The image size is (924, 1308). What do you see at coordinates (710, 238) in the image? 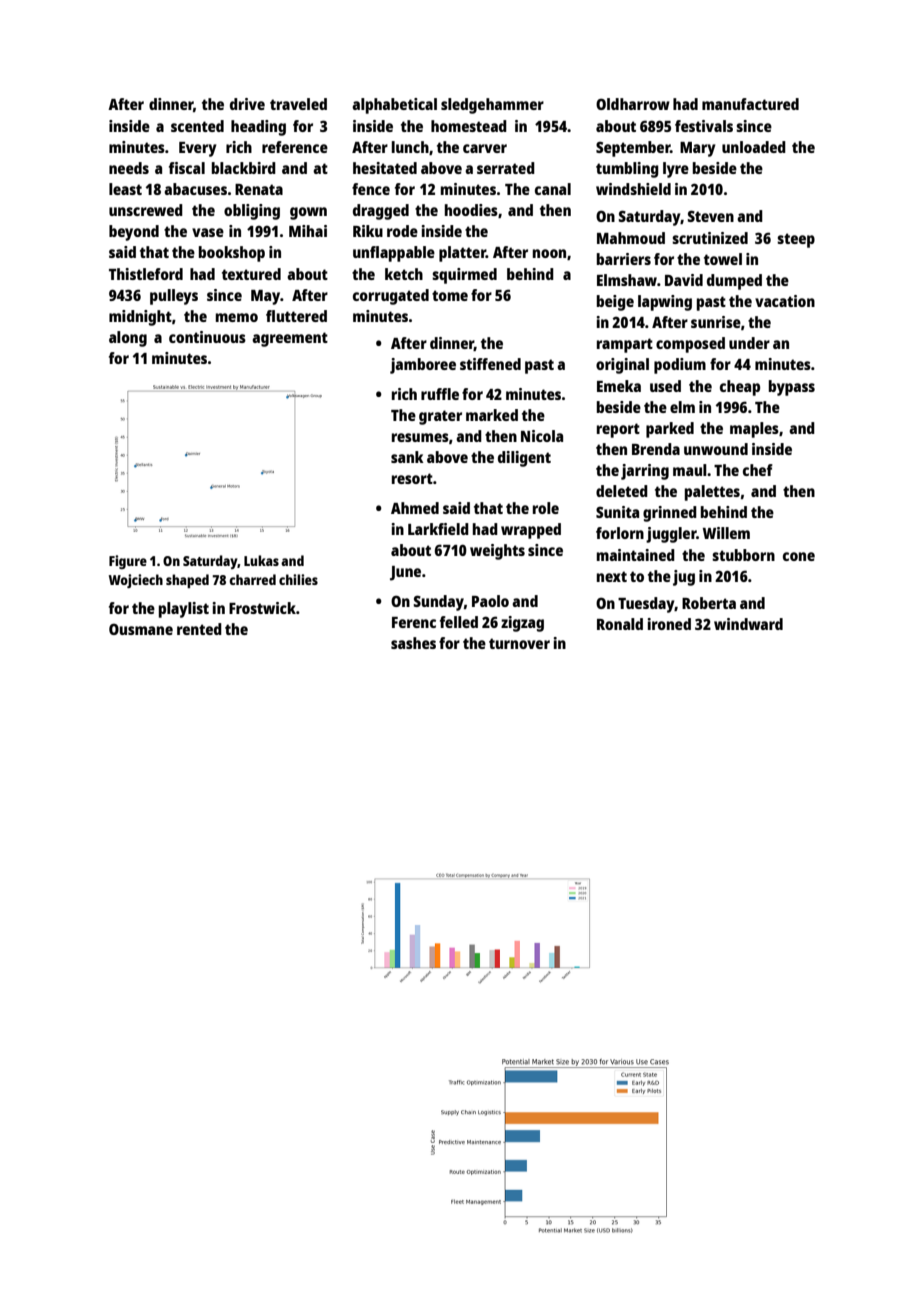
I see `scrutinized` at bounding box center [710, 238].
